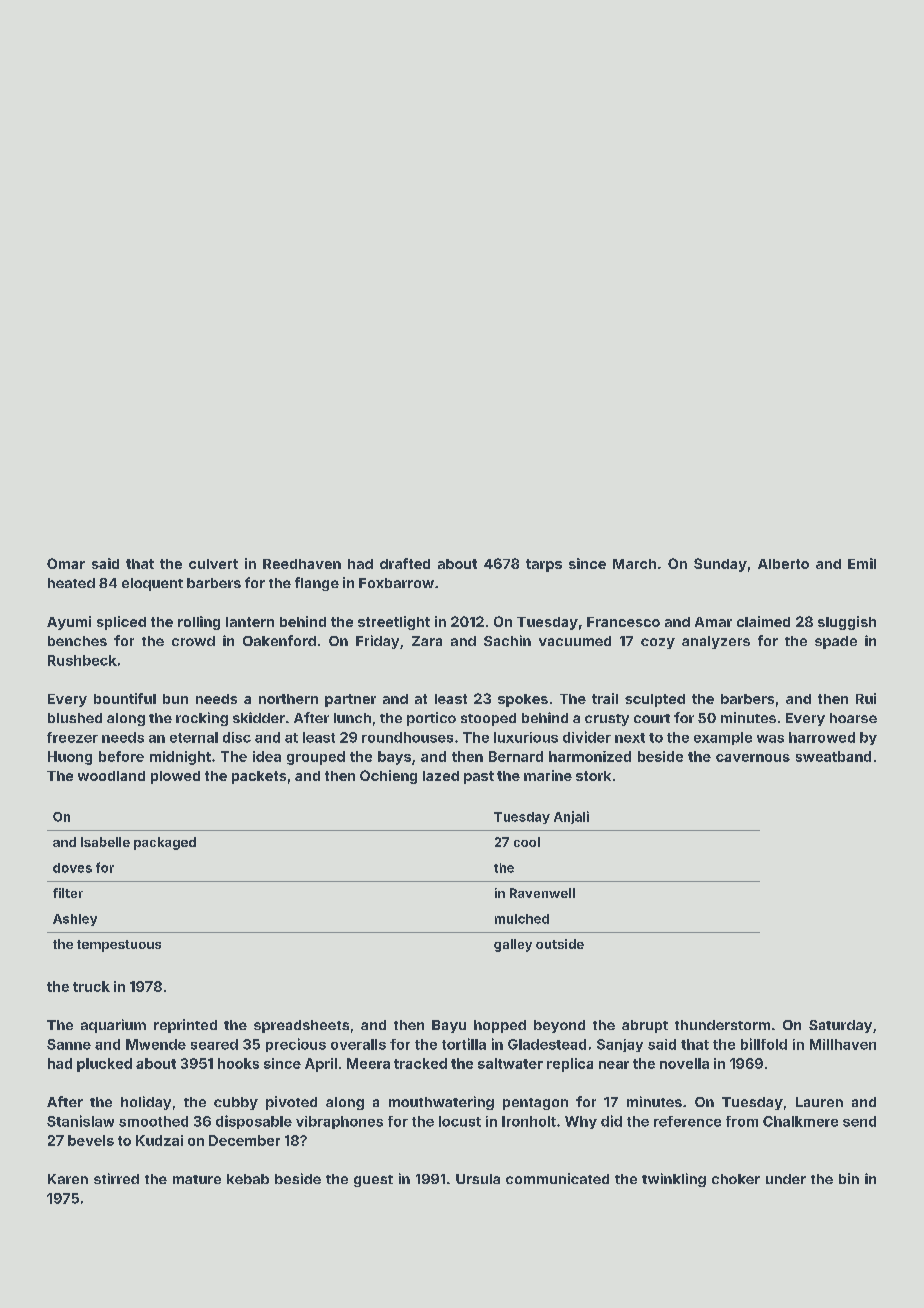 The height and width of the image is (1308, 924). What do you see at coordinates (368, 1063) in the image?
I see `Meera` at bounding box center [368, 1063].
